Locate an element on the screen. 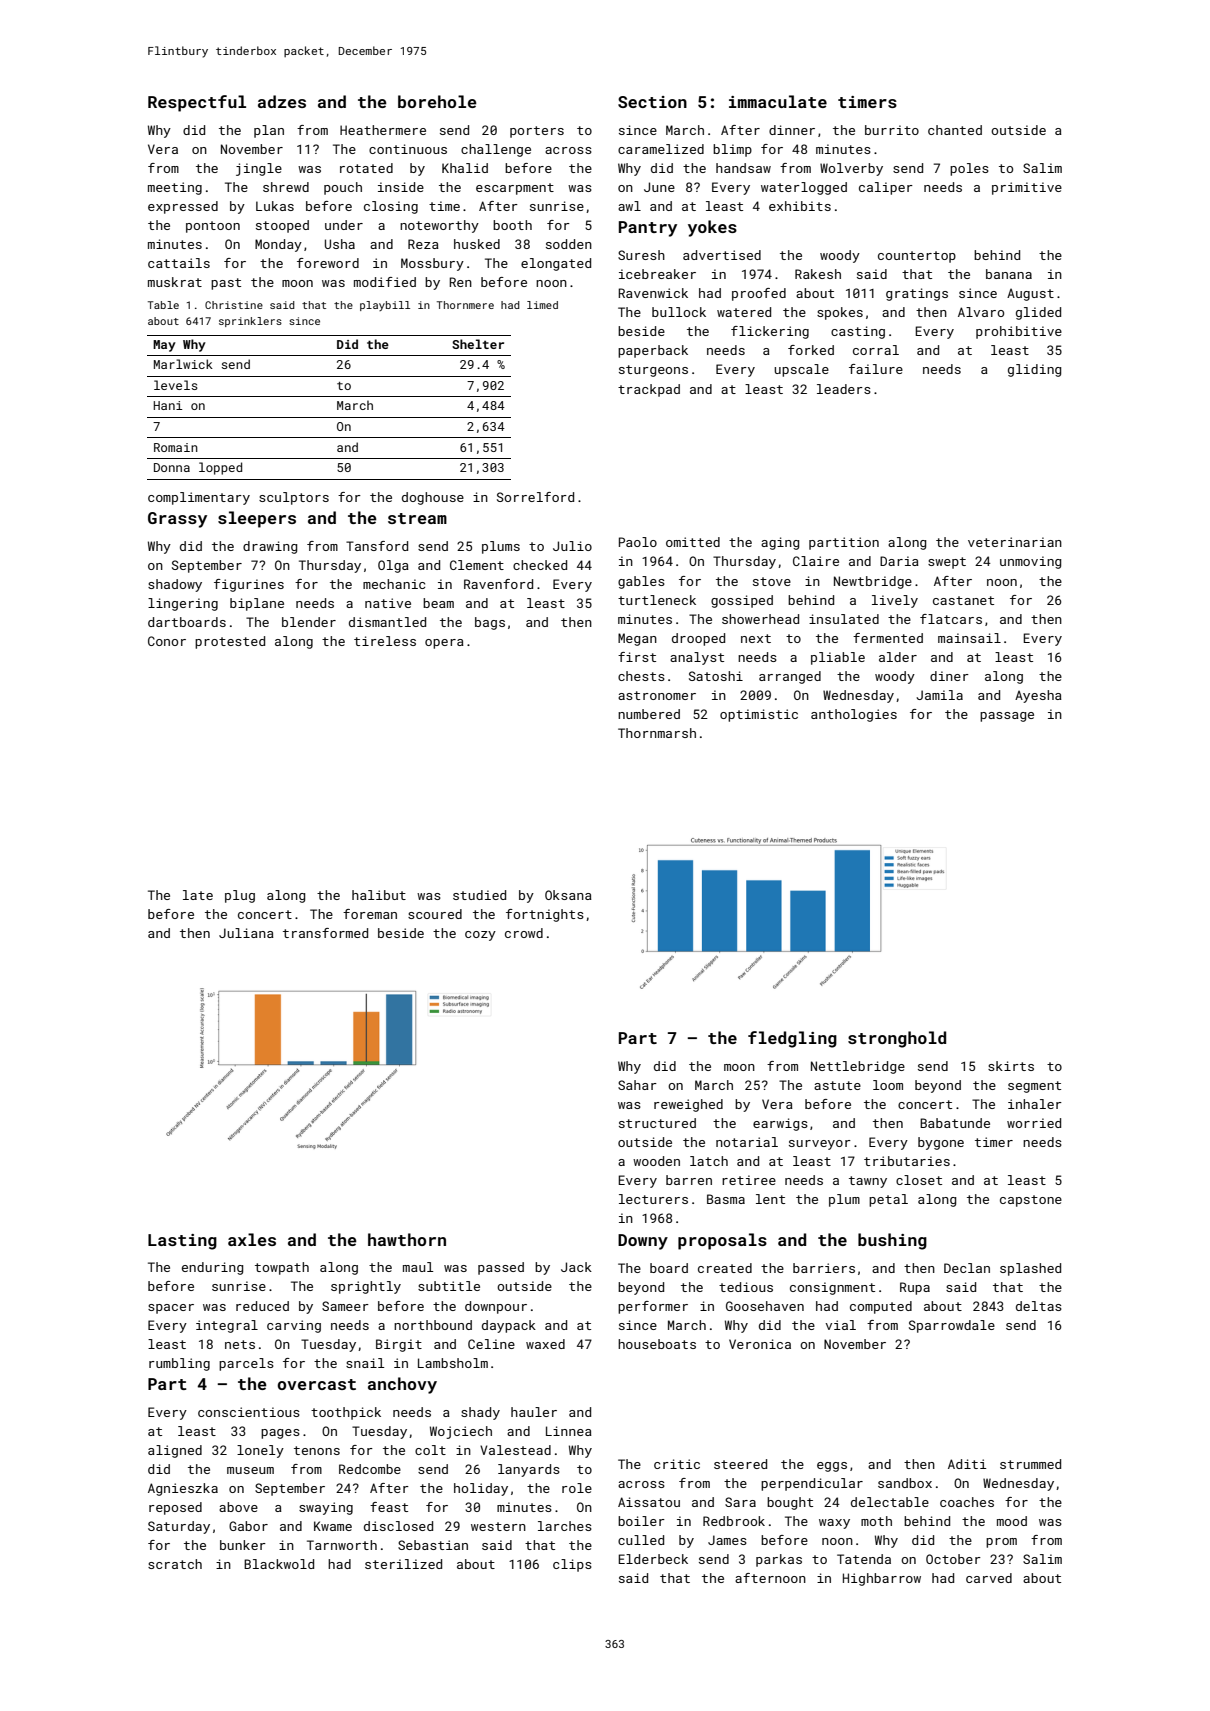  Juliana is located at coordinates (246, 933).
